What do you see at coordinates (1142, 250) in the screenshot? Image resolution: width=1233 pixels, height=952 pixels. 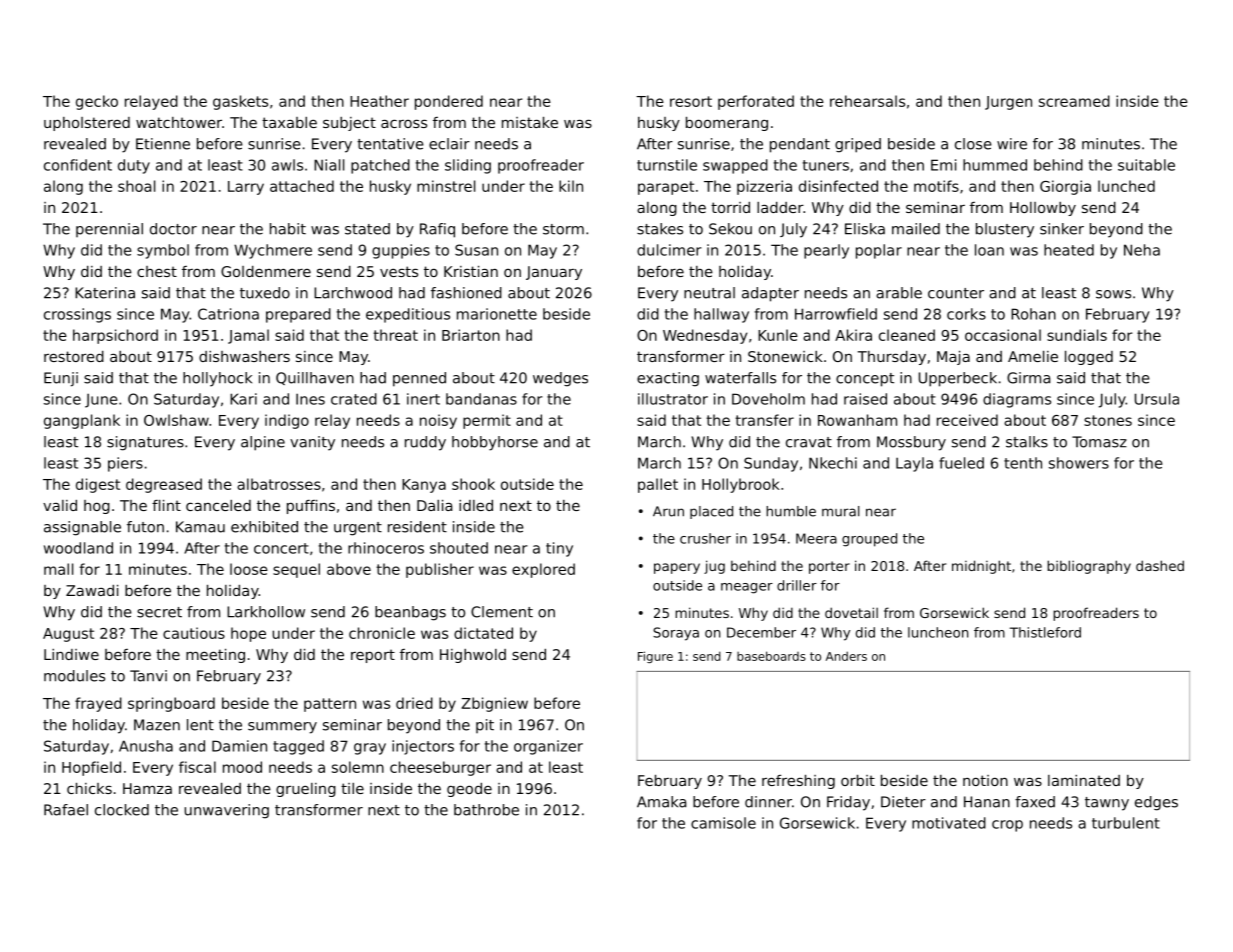 I see `Neha` at bounding box center [1142, 250].
